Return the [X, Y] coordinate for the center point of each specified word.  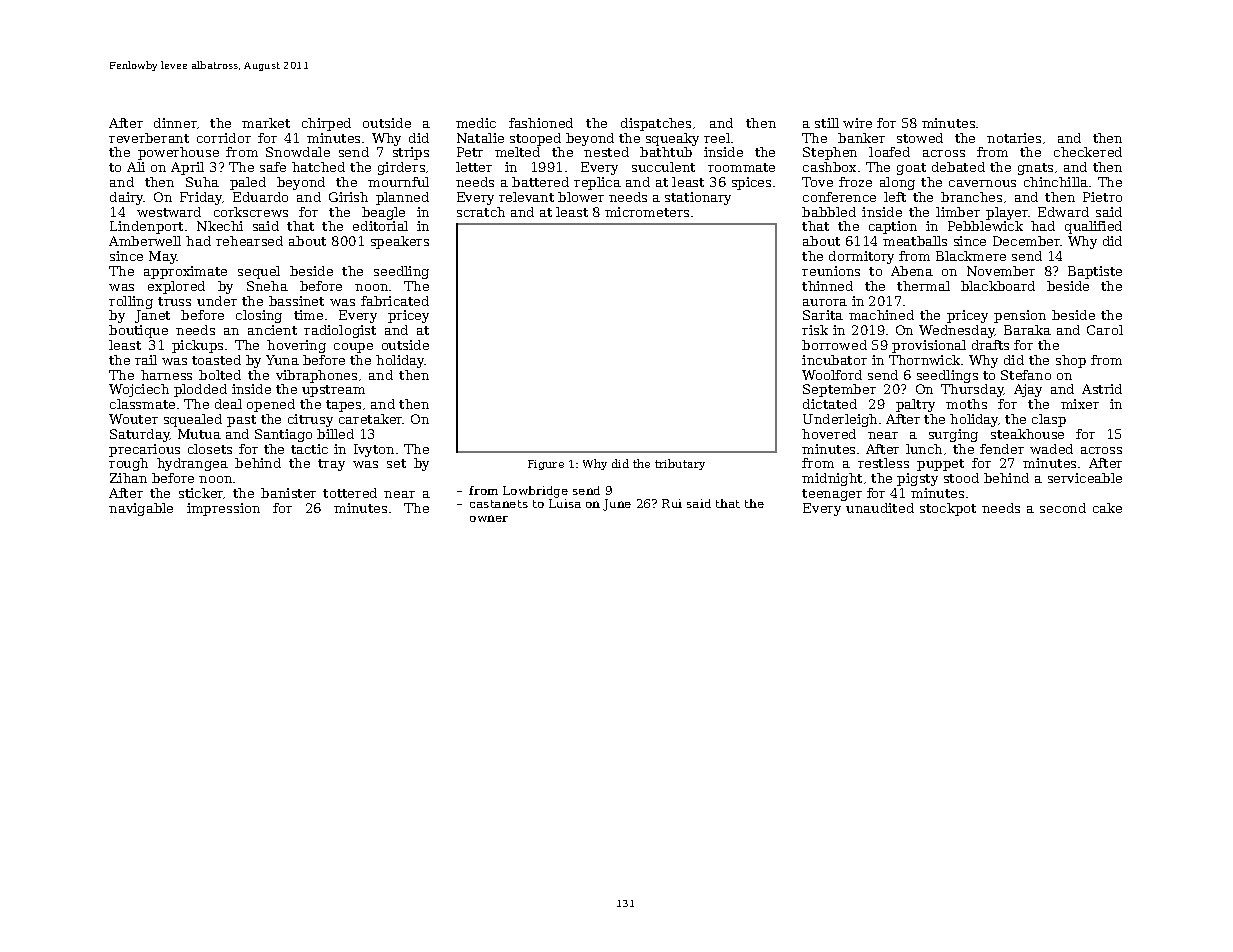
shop [1071, 361]
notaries [1014, 138]
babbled [829, 212]
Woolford [832, 375]
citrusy [310, 420]
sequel [259, 272]
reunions [831, 271]
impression [223, 509]
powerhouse [178, 153]
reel [717, 138]
